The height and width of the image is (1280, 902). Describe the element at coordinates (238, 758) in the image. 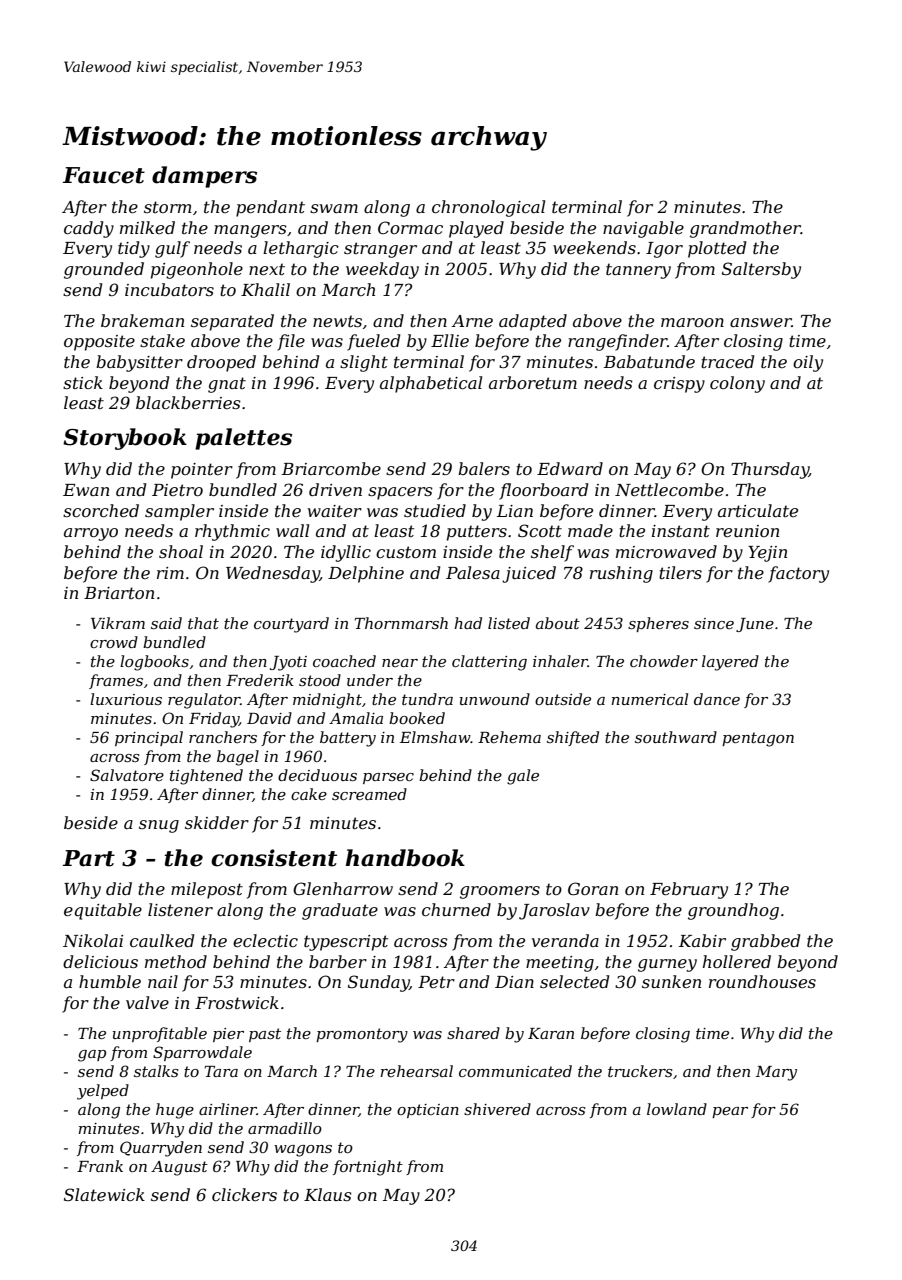

I see `bagel` at that location.
